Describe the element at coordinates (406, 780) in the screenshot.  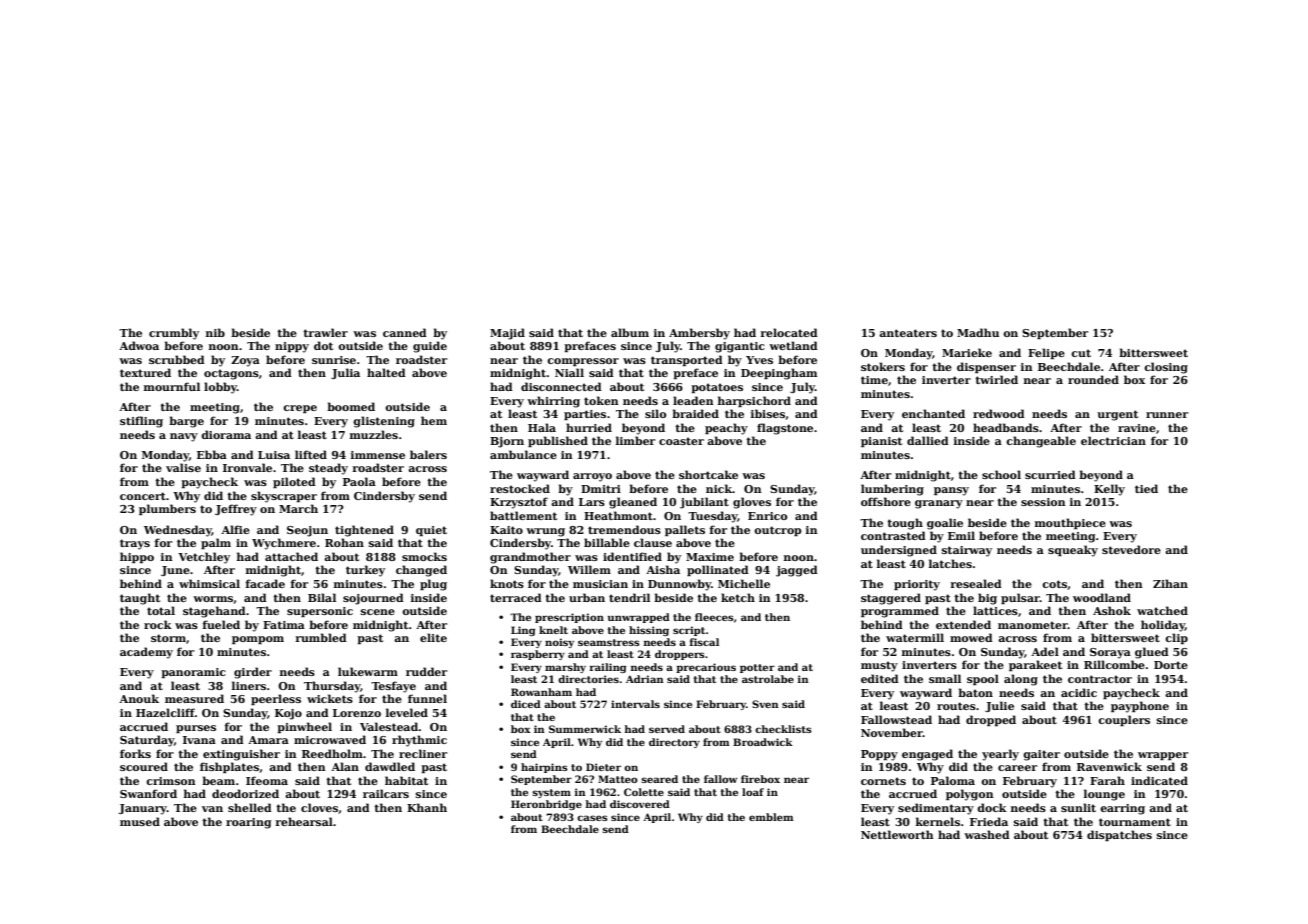
I see `habitat` at that location.
